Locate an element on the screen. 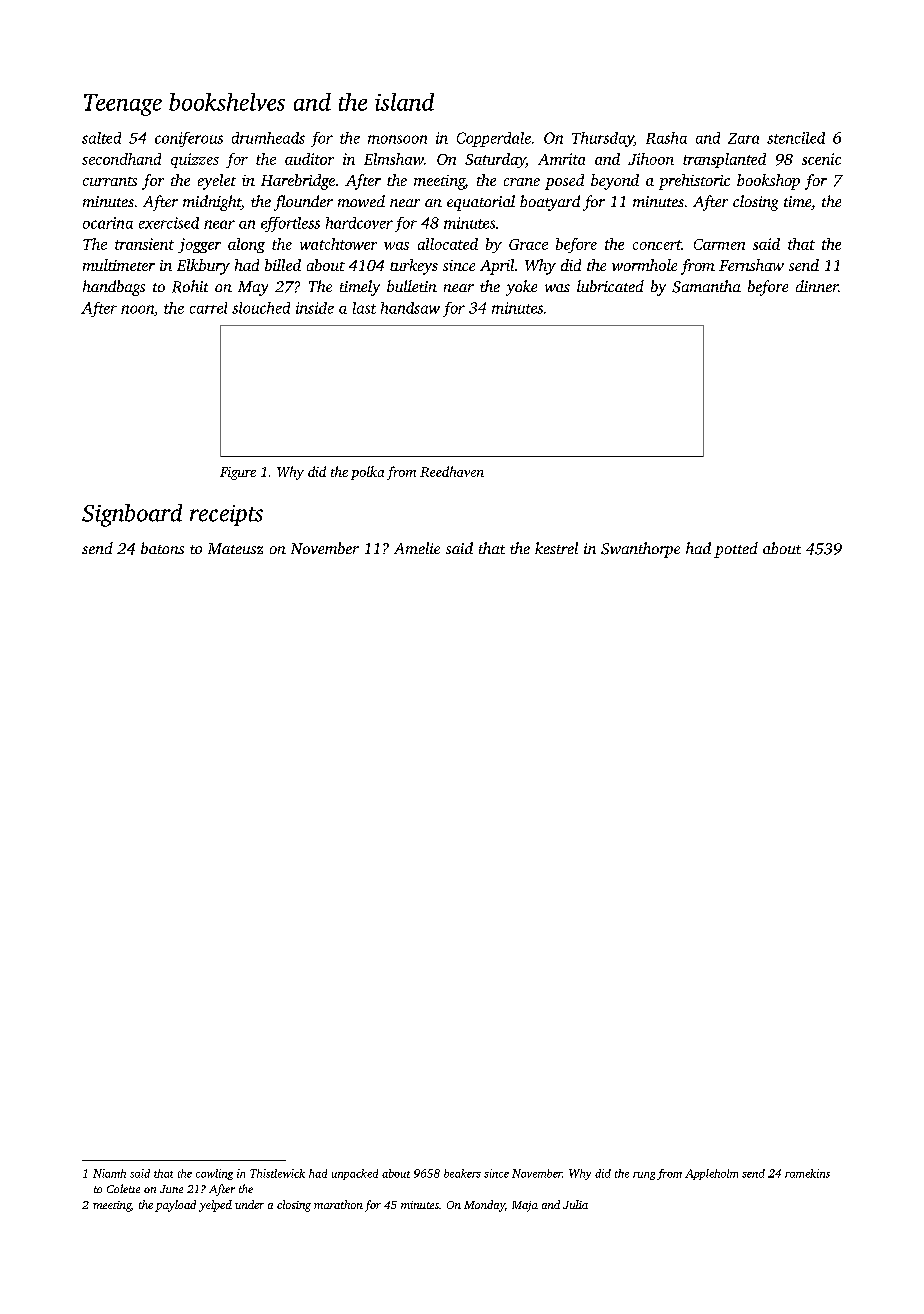 The image size is (924, 1314). Niamh is located at coordinates (109, 1173).
